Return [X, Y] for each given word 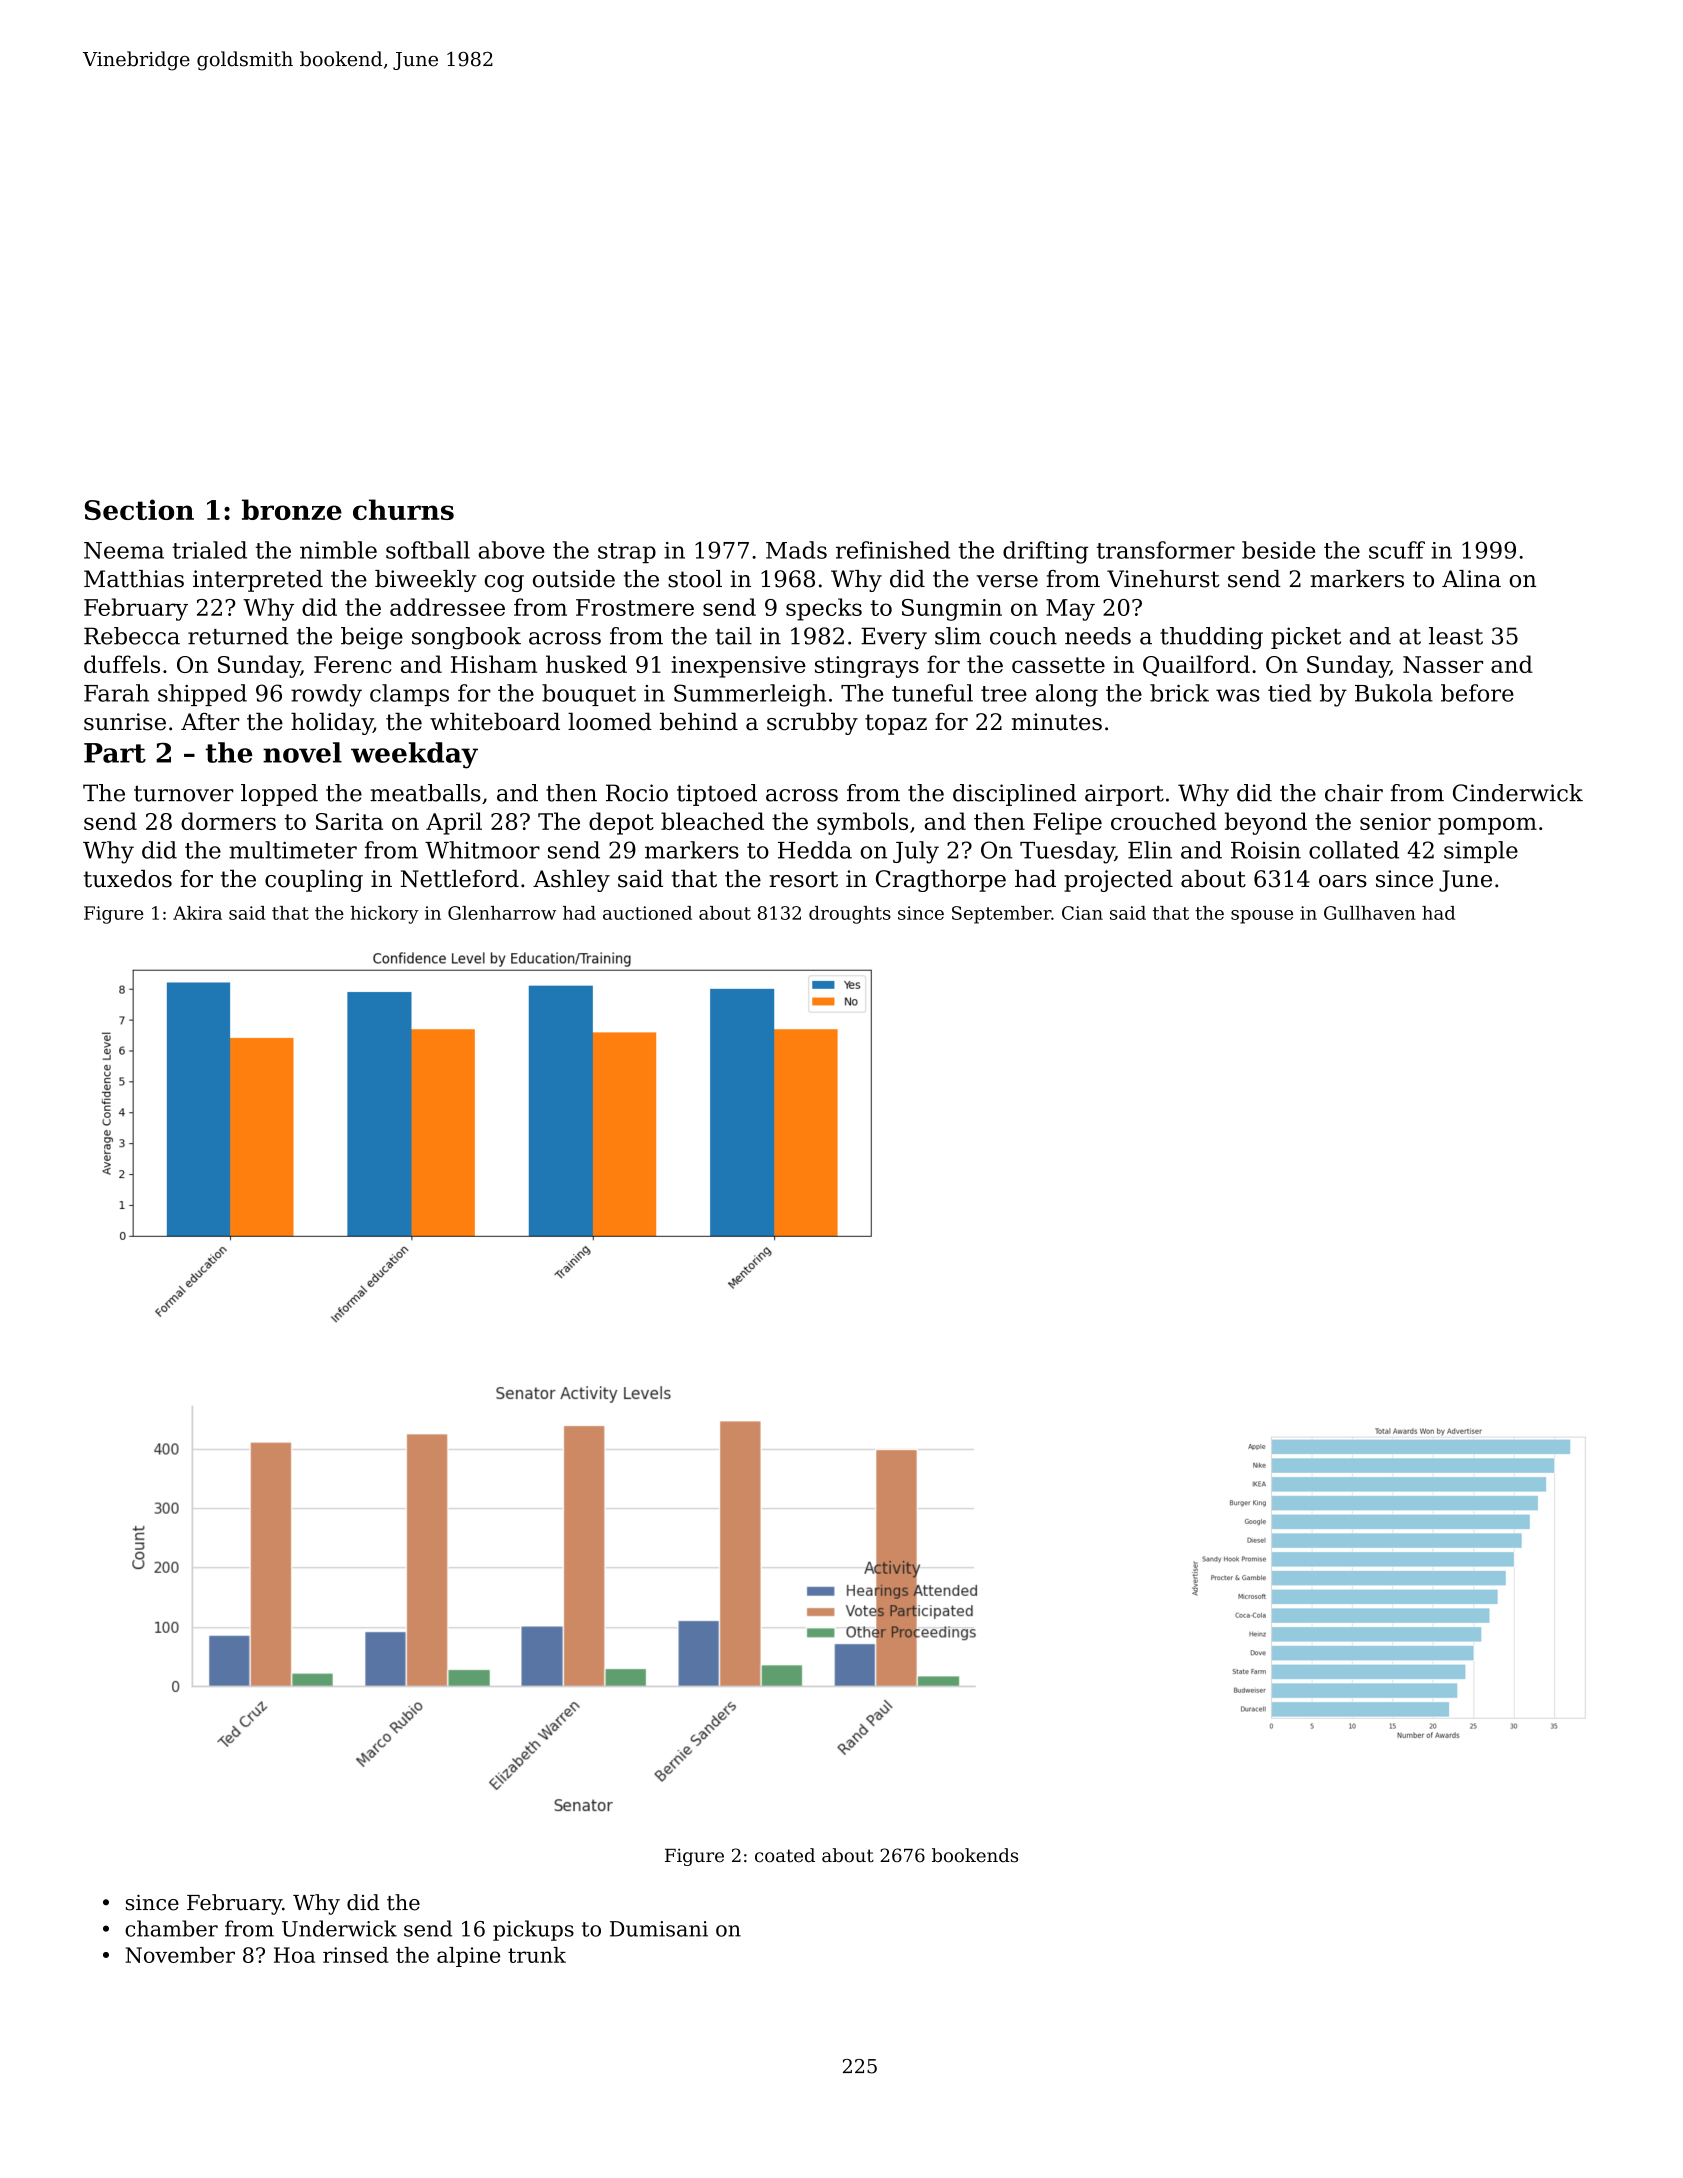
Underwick [339, 1928]
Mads [796, 550]
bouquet [589, 695]
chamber [171, 1928]
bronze [292, 509]
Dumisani [659, 1929]
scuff [1397, 550]
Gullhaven [1370, 913]
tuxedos [128, 879]
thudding [1211, 638]
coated [785, 1855]
